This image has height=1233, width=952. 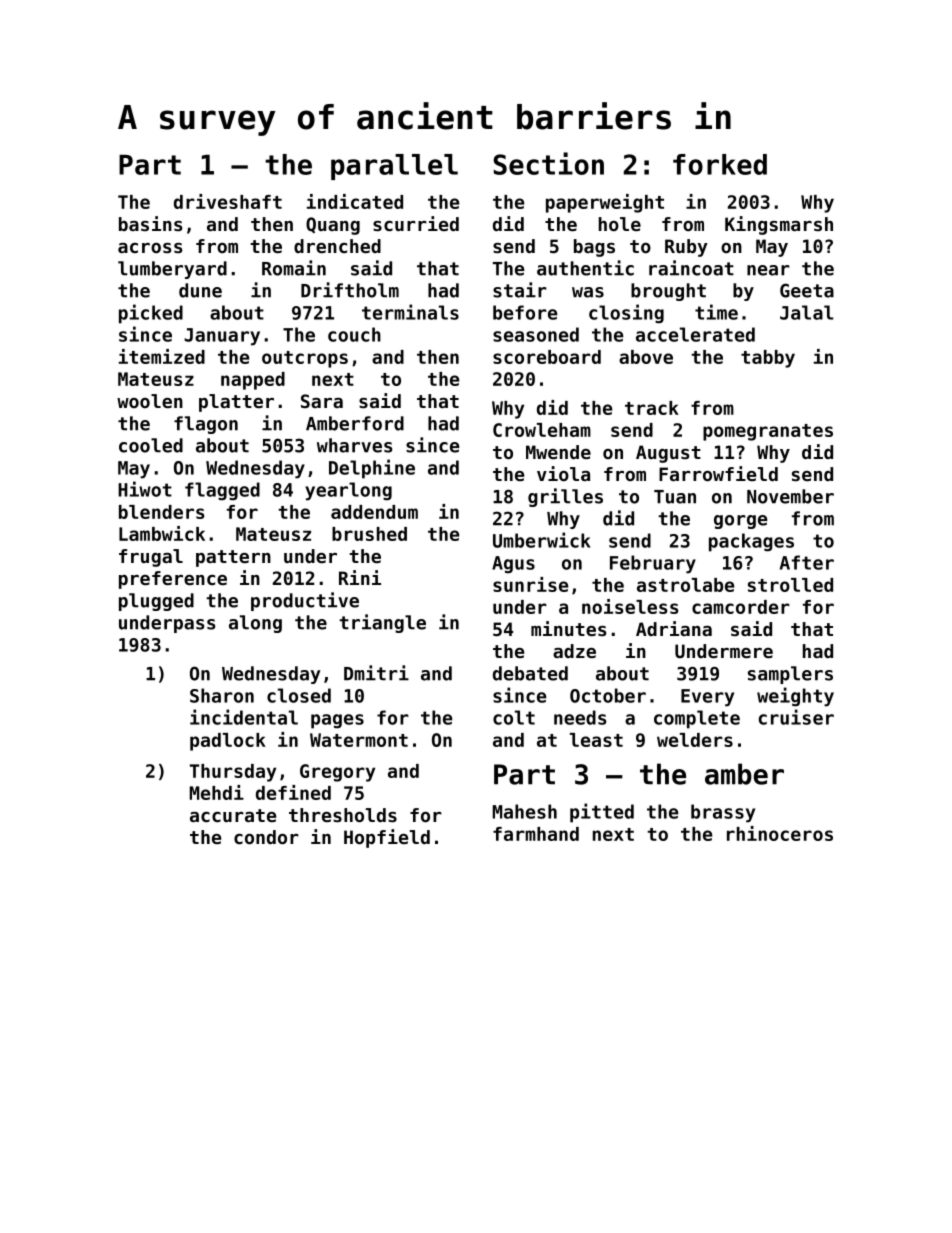 What do you see at coordinates (605, 203) in the image?
I see `paperweight` at bounding box center [605, 203].
